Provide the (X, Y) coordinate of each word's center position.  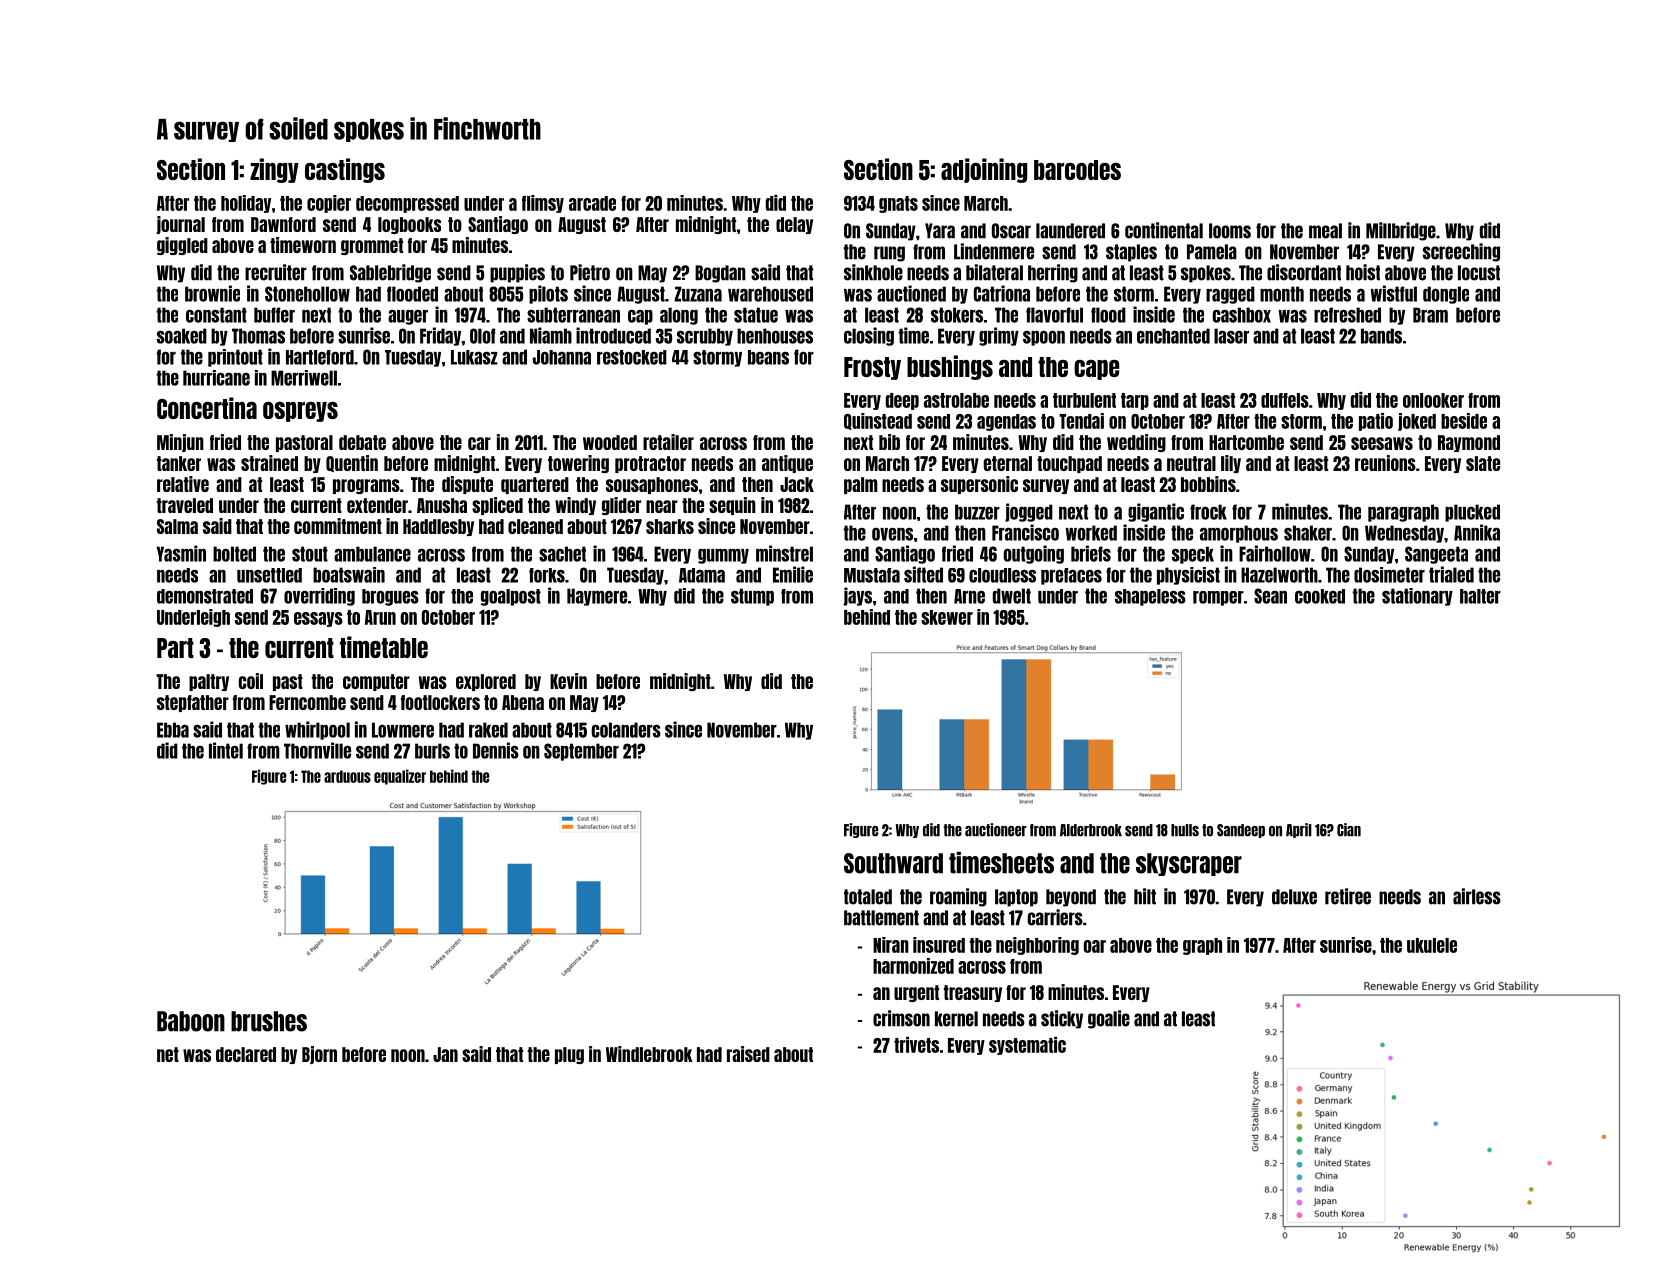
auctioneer (996, 830)
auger (408, 317)
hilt (1145, 896)
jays (858, 596)
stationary (1417, 597)
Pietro (590, 272)
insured (939, 945)
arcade (592, 203)
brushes (269, 1021)
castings (345, 170)
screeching (1461, 252)
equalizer (400, 777)
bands (1381, 336)
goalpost (511, 597)
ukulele (1432, 945)
